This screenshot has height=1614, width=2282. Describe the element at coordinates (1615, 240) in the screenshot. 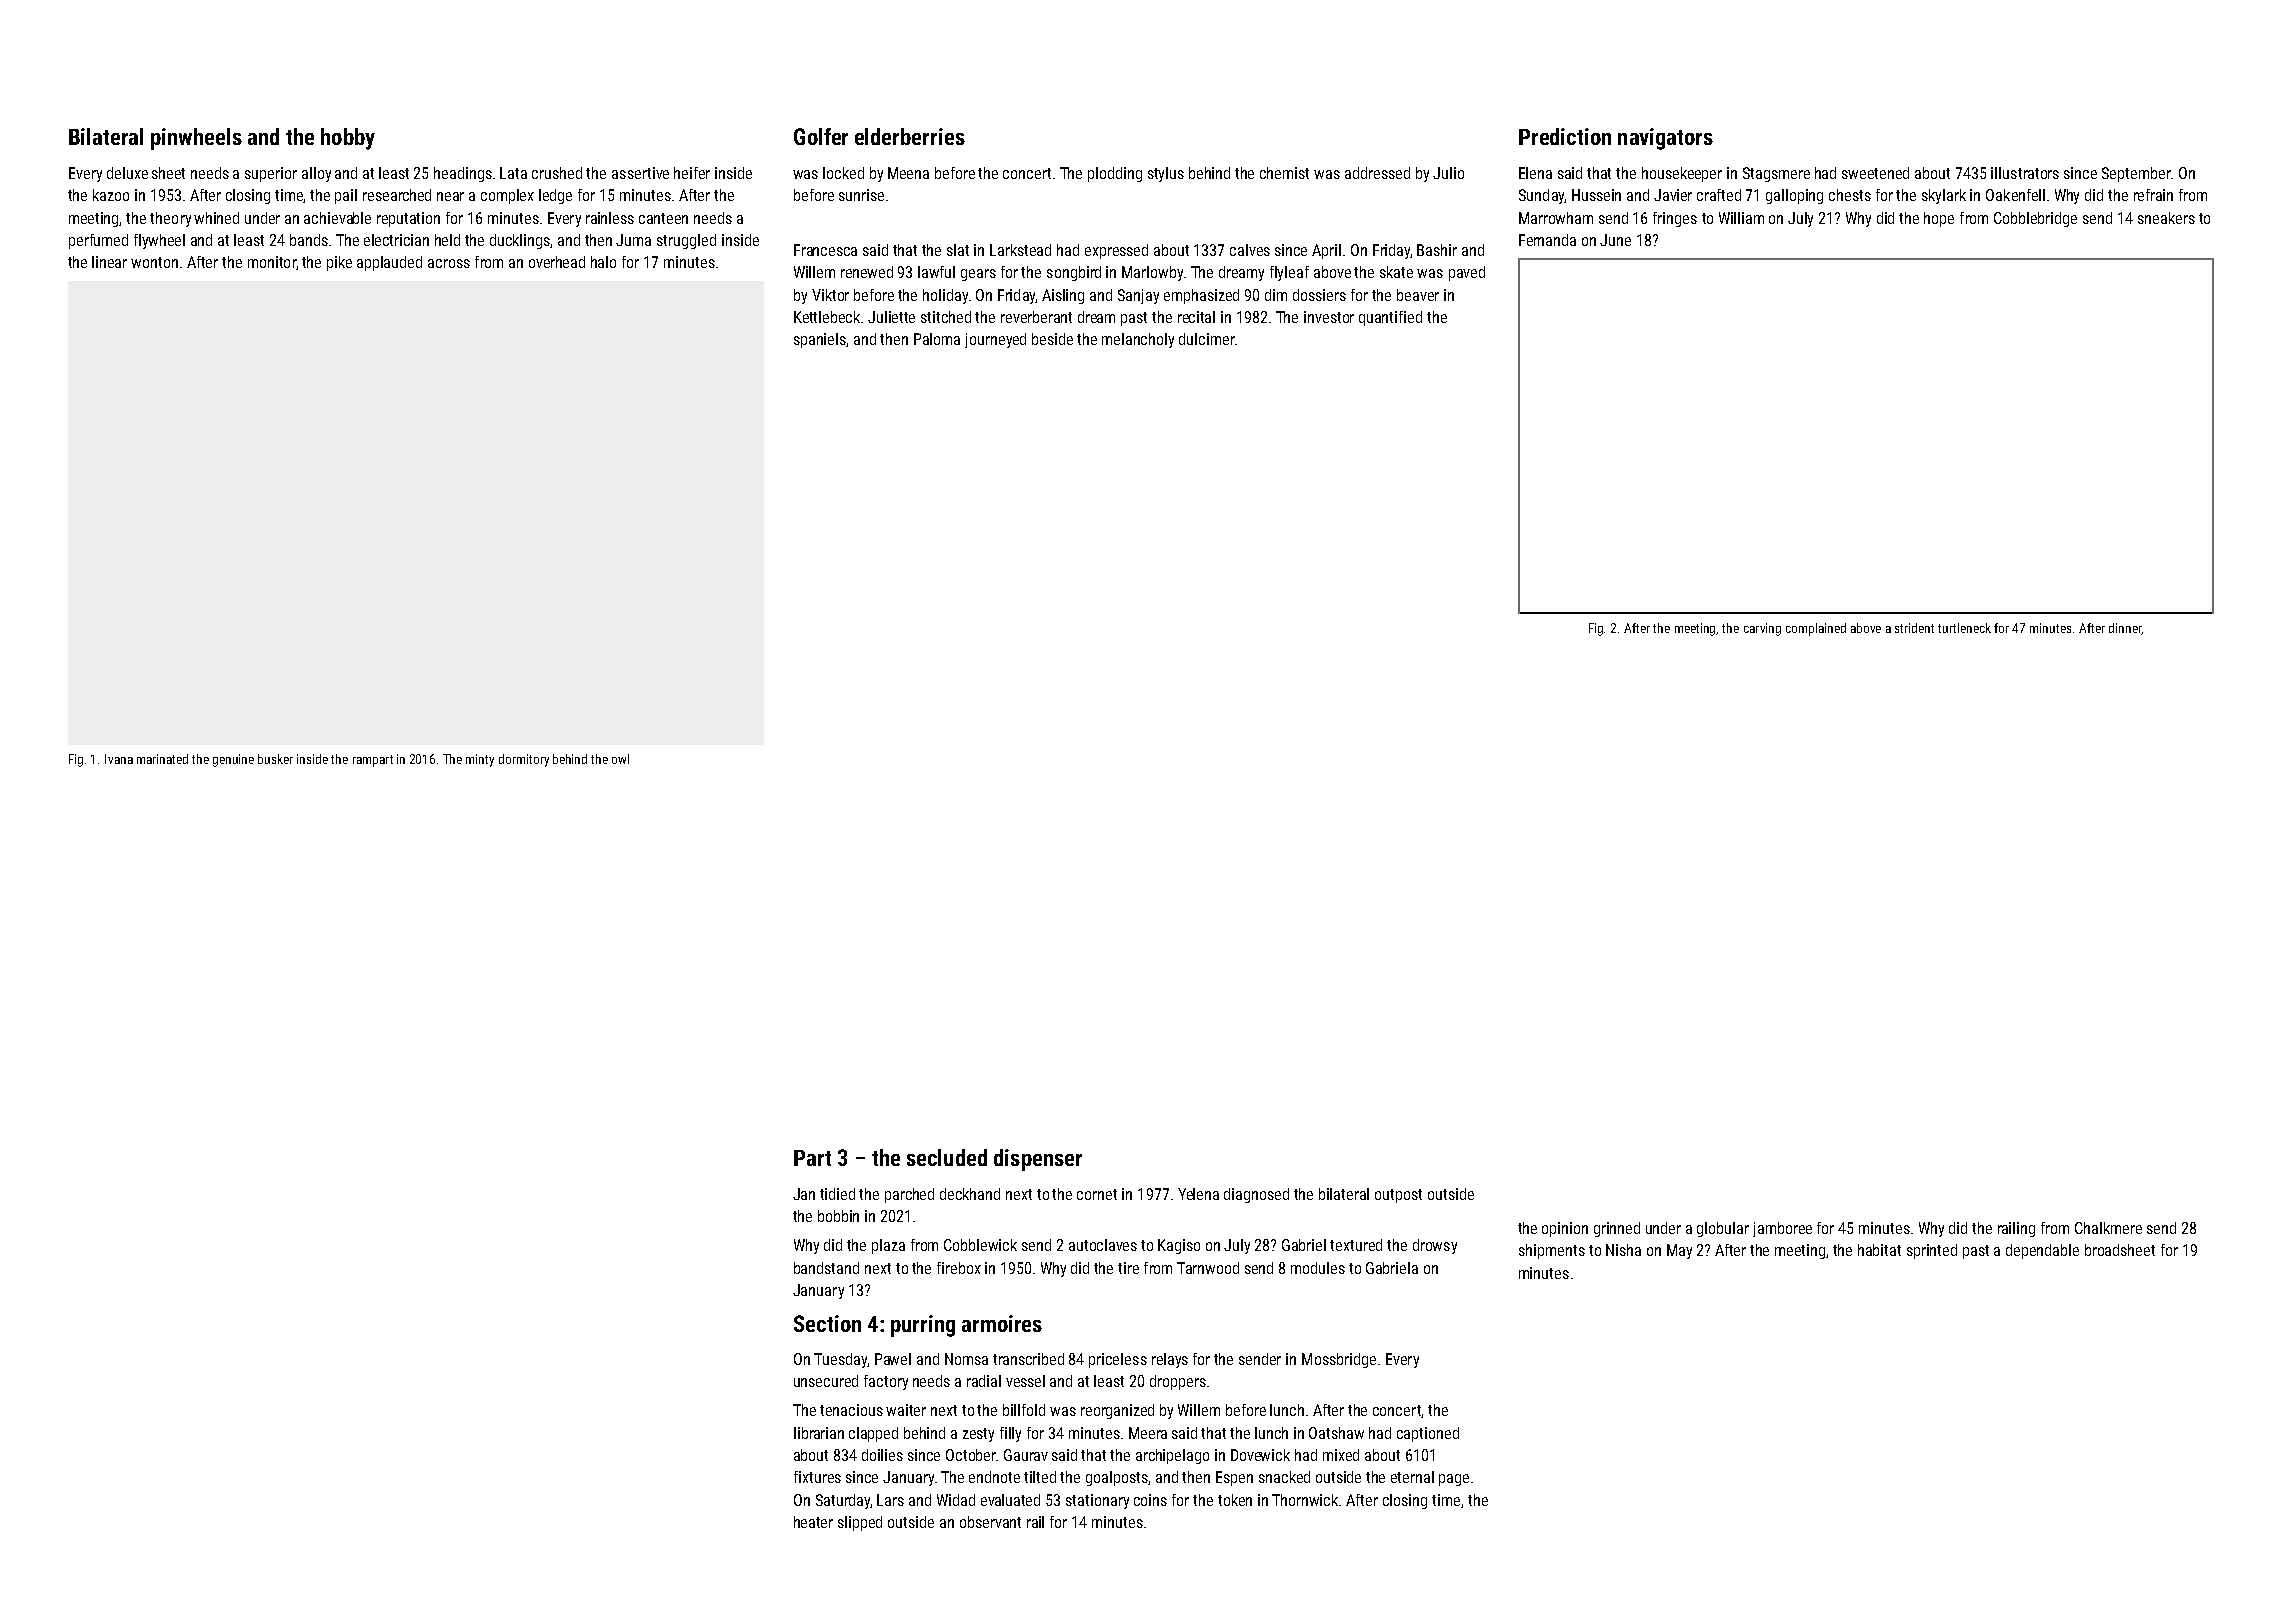

I see `June` at that location.
